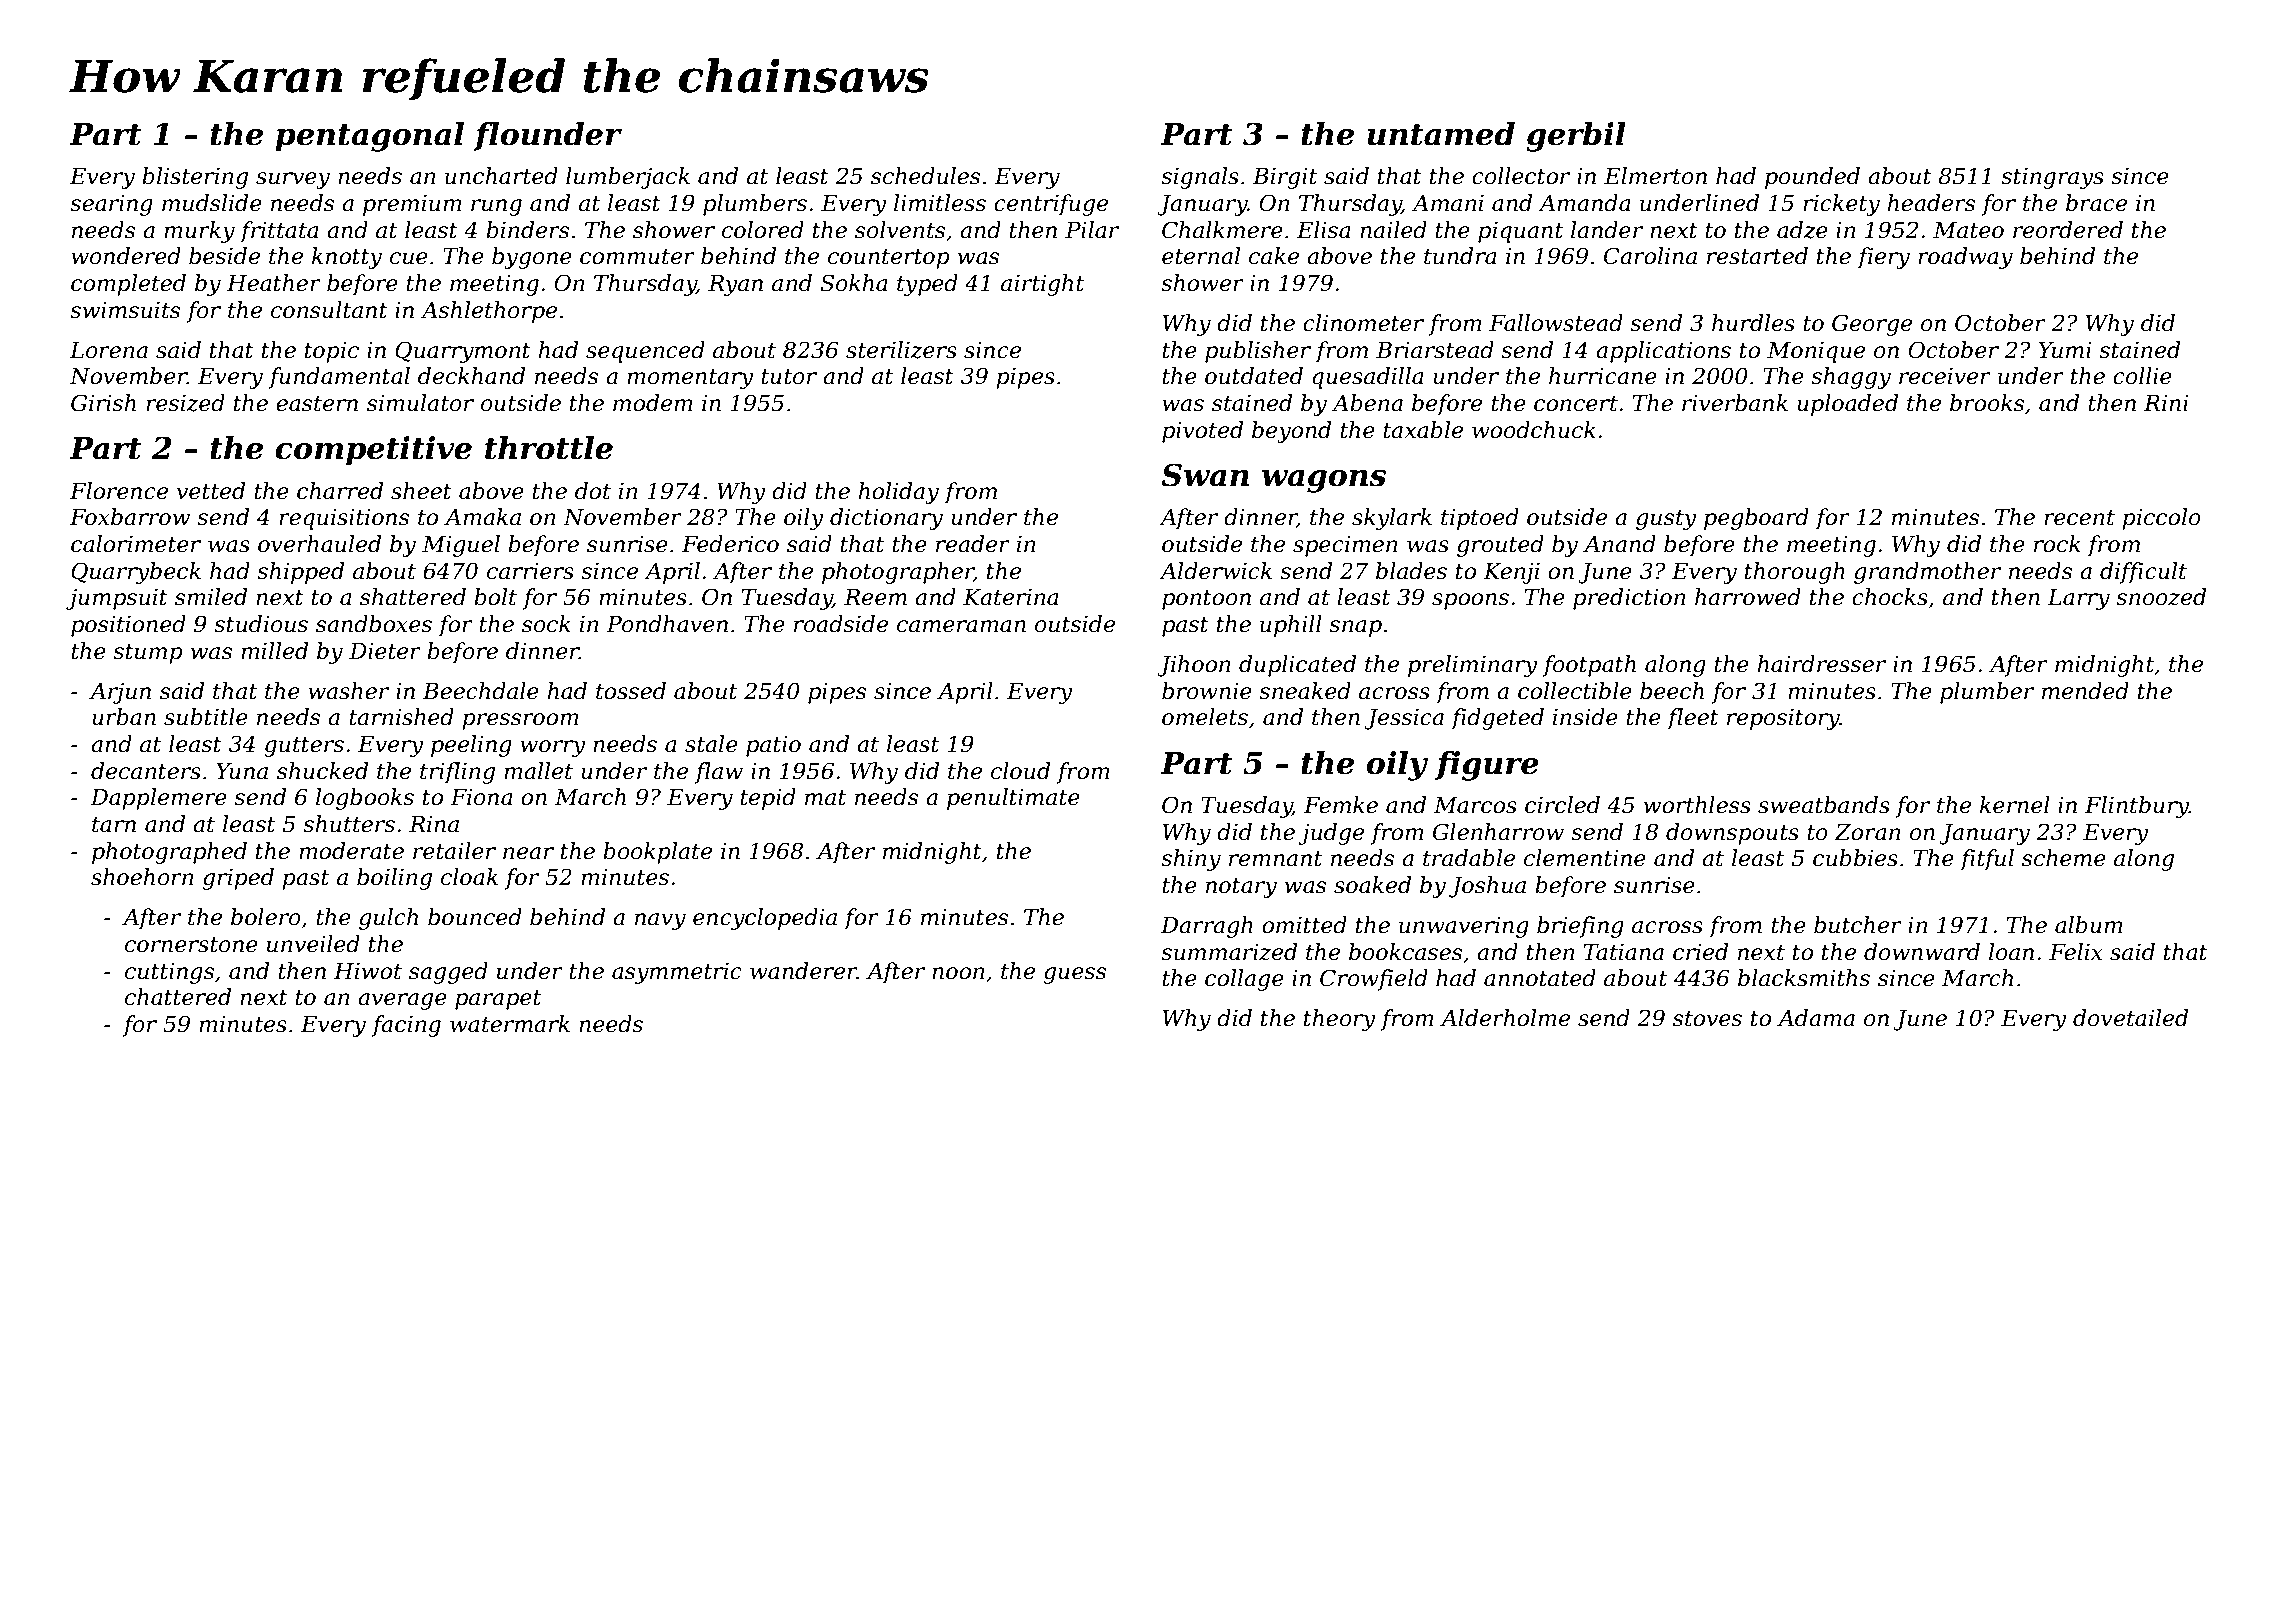 The image size is (2282, 1614). I want to click on parapet, so click(498, 1000).
